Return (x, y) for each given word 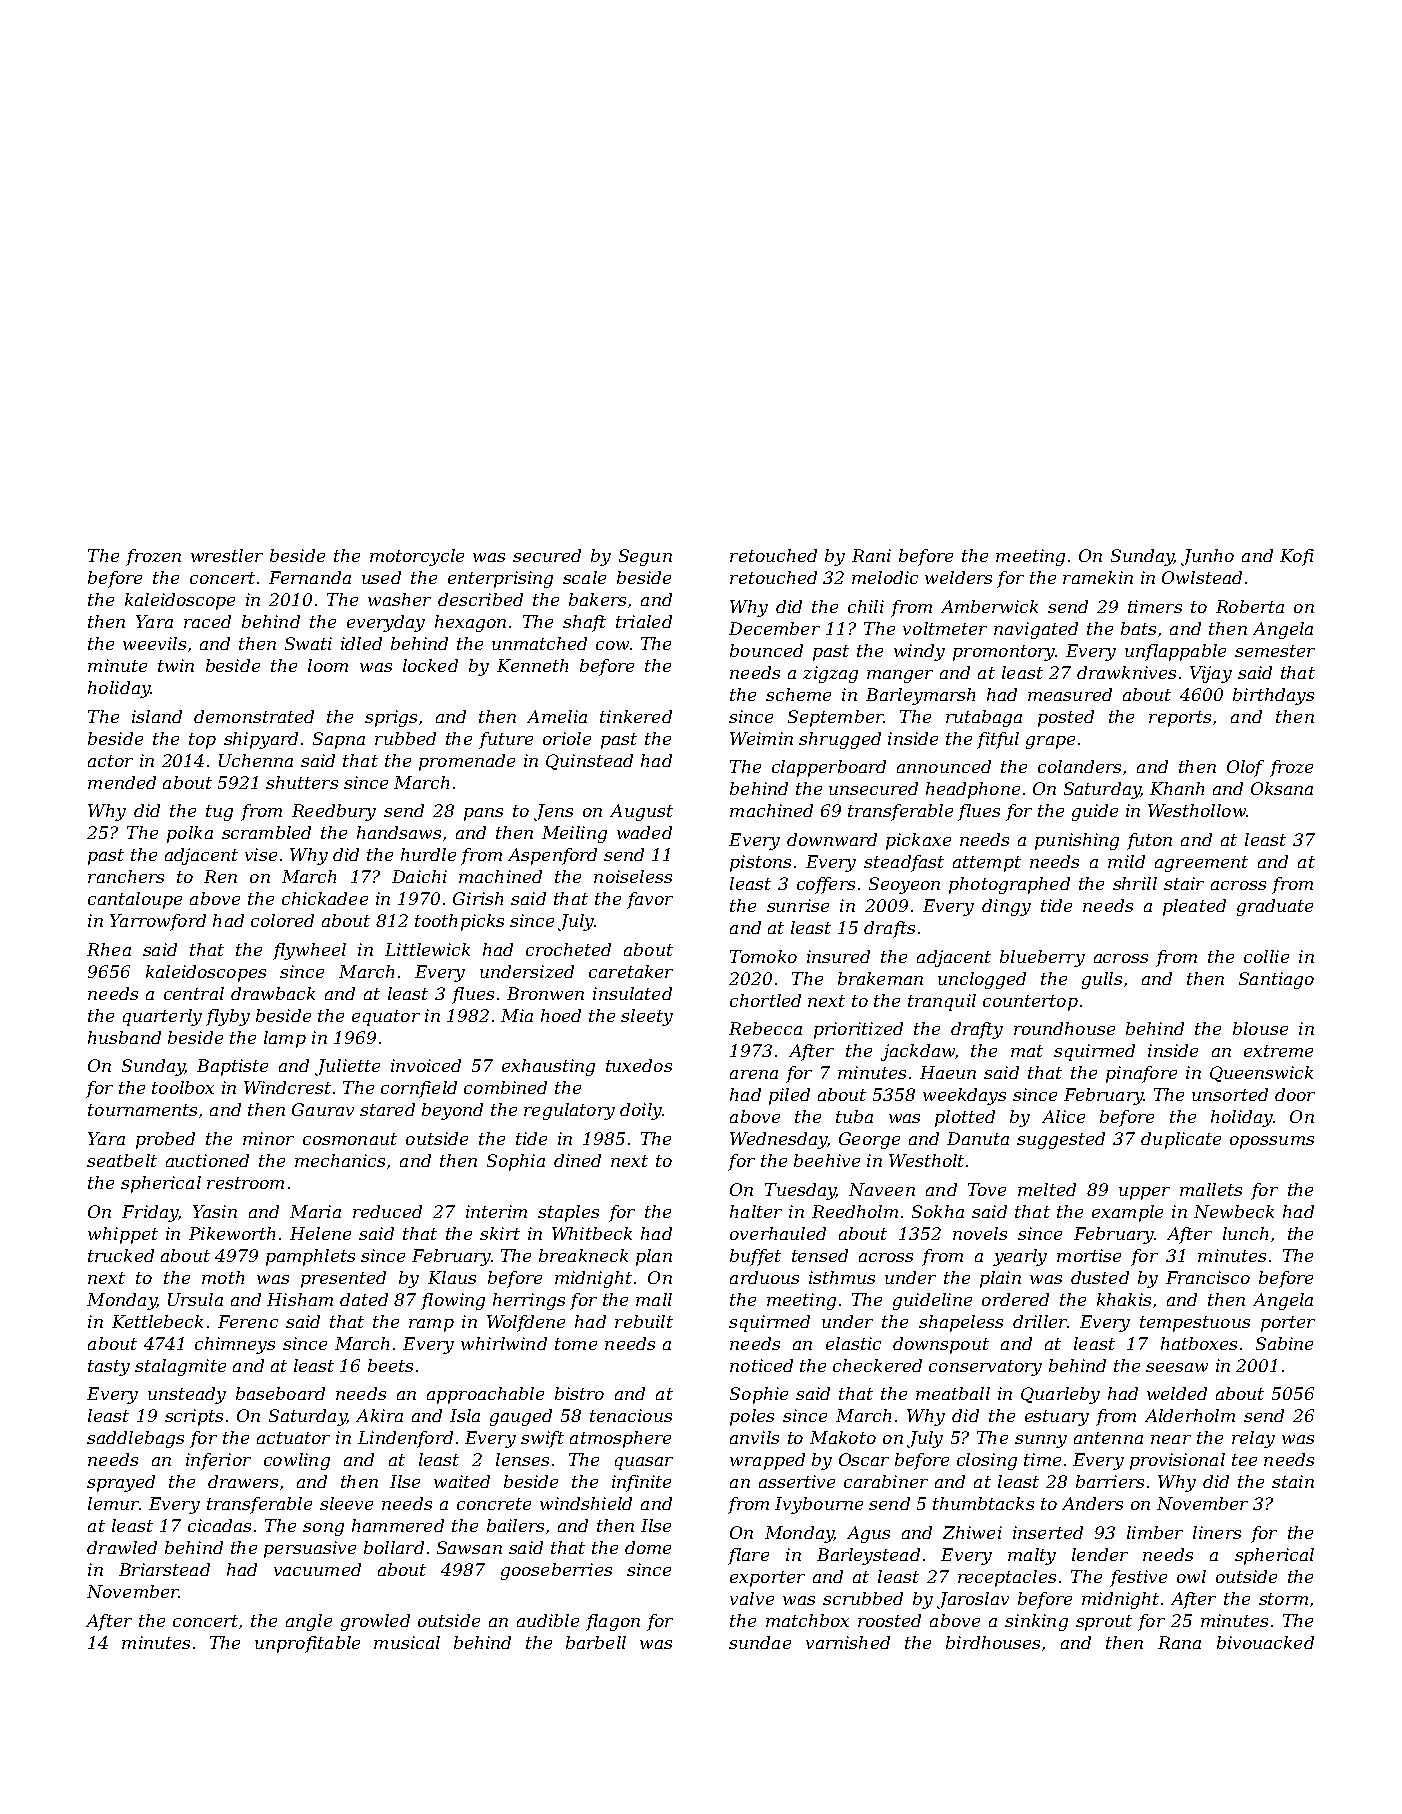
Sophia (516, 1162)
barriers (1110, 1481)
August (641, 812)
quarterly (162, 1017)
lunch (1245, 1233)
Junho (1207, 557)
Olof (1245, 768)
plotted (965, 1118)
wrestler (227, 555)
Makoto (843, 1437)
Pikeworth (232, 1233)
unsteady (187, 1395)
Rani (871, 555)
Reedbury (334, 812)
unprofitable (307, 1644)
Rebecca (765, 1028)
